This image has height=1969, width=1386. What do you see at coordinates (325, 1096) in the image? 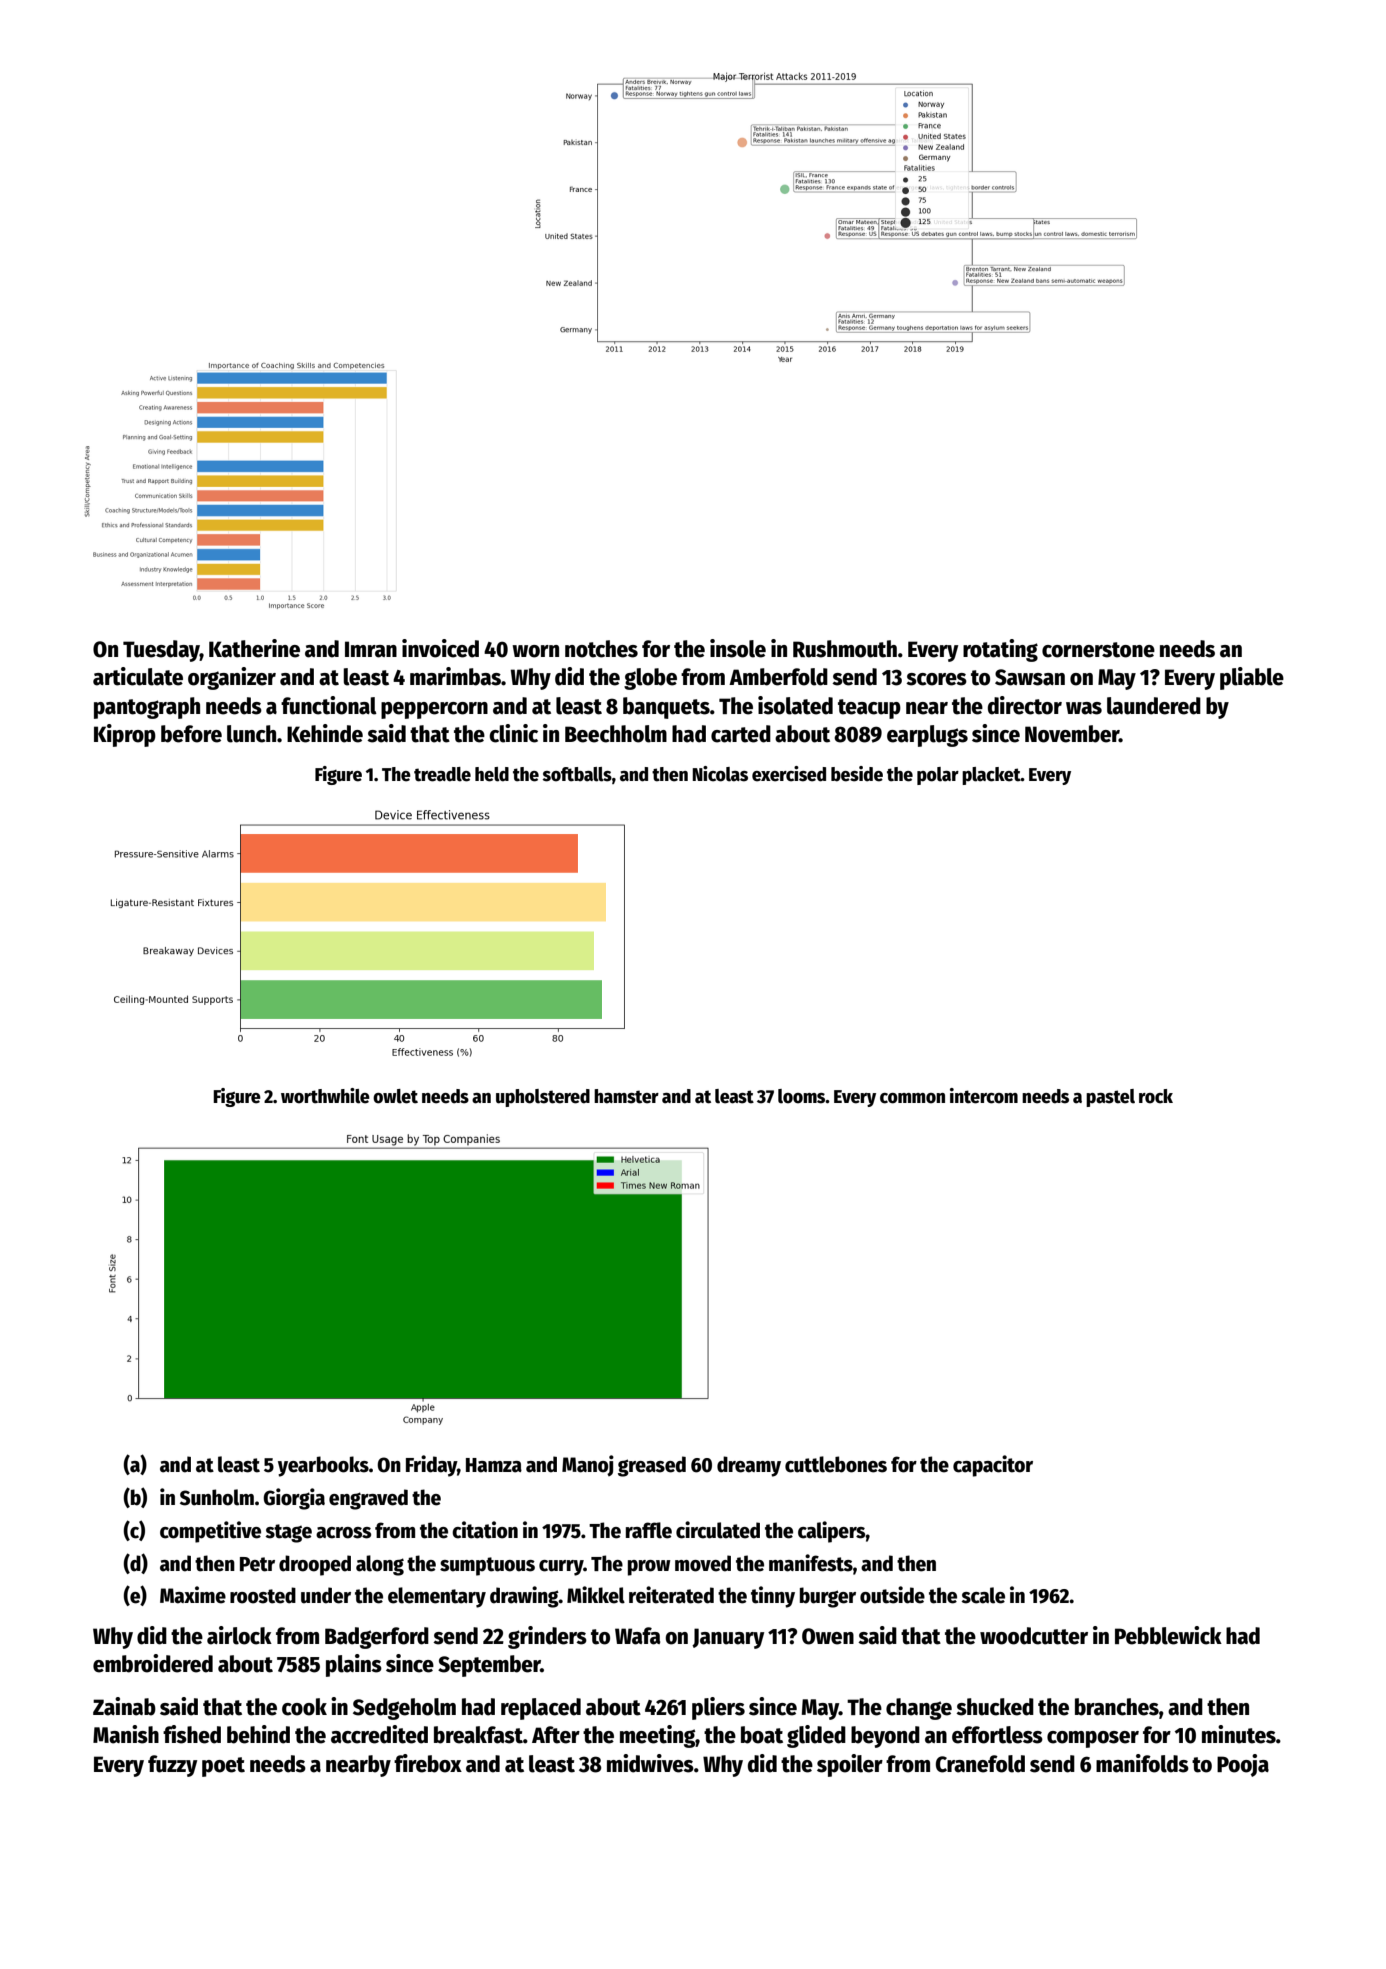
I see `worthwhile` at bounding box center [325, 1096].
